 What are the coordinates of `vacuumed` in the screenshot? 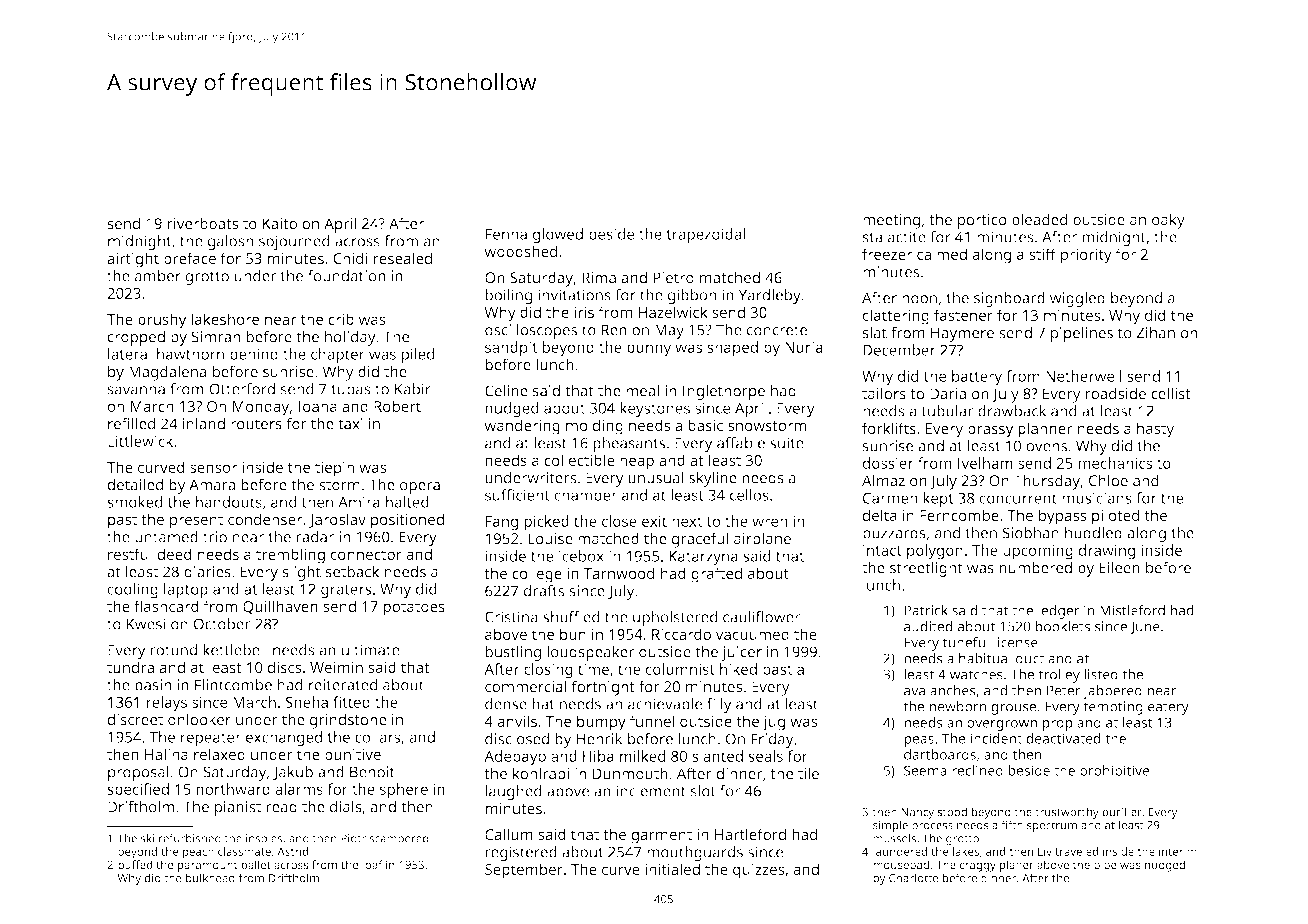 It's located at (752, 634).
